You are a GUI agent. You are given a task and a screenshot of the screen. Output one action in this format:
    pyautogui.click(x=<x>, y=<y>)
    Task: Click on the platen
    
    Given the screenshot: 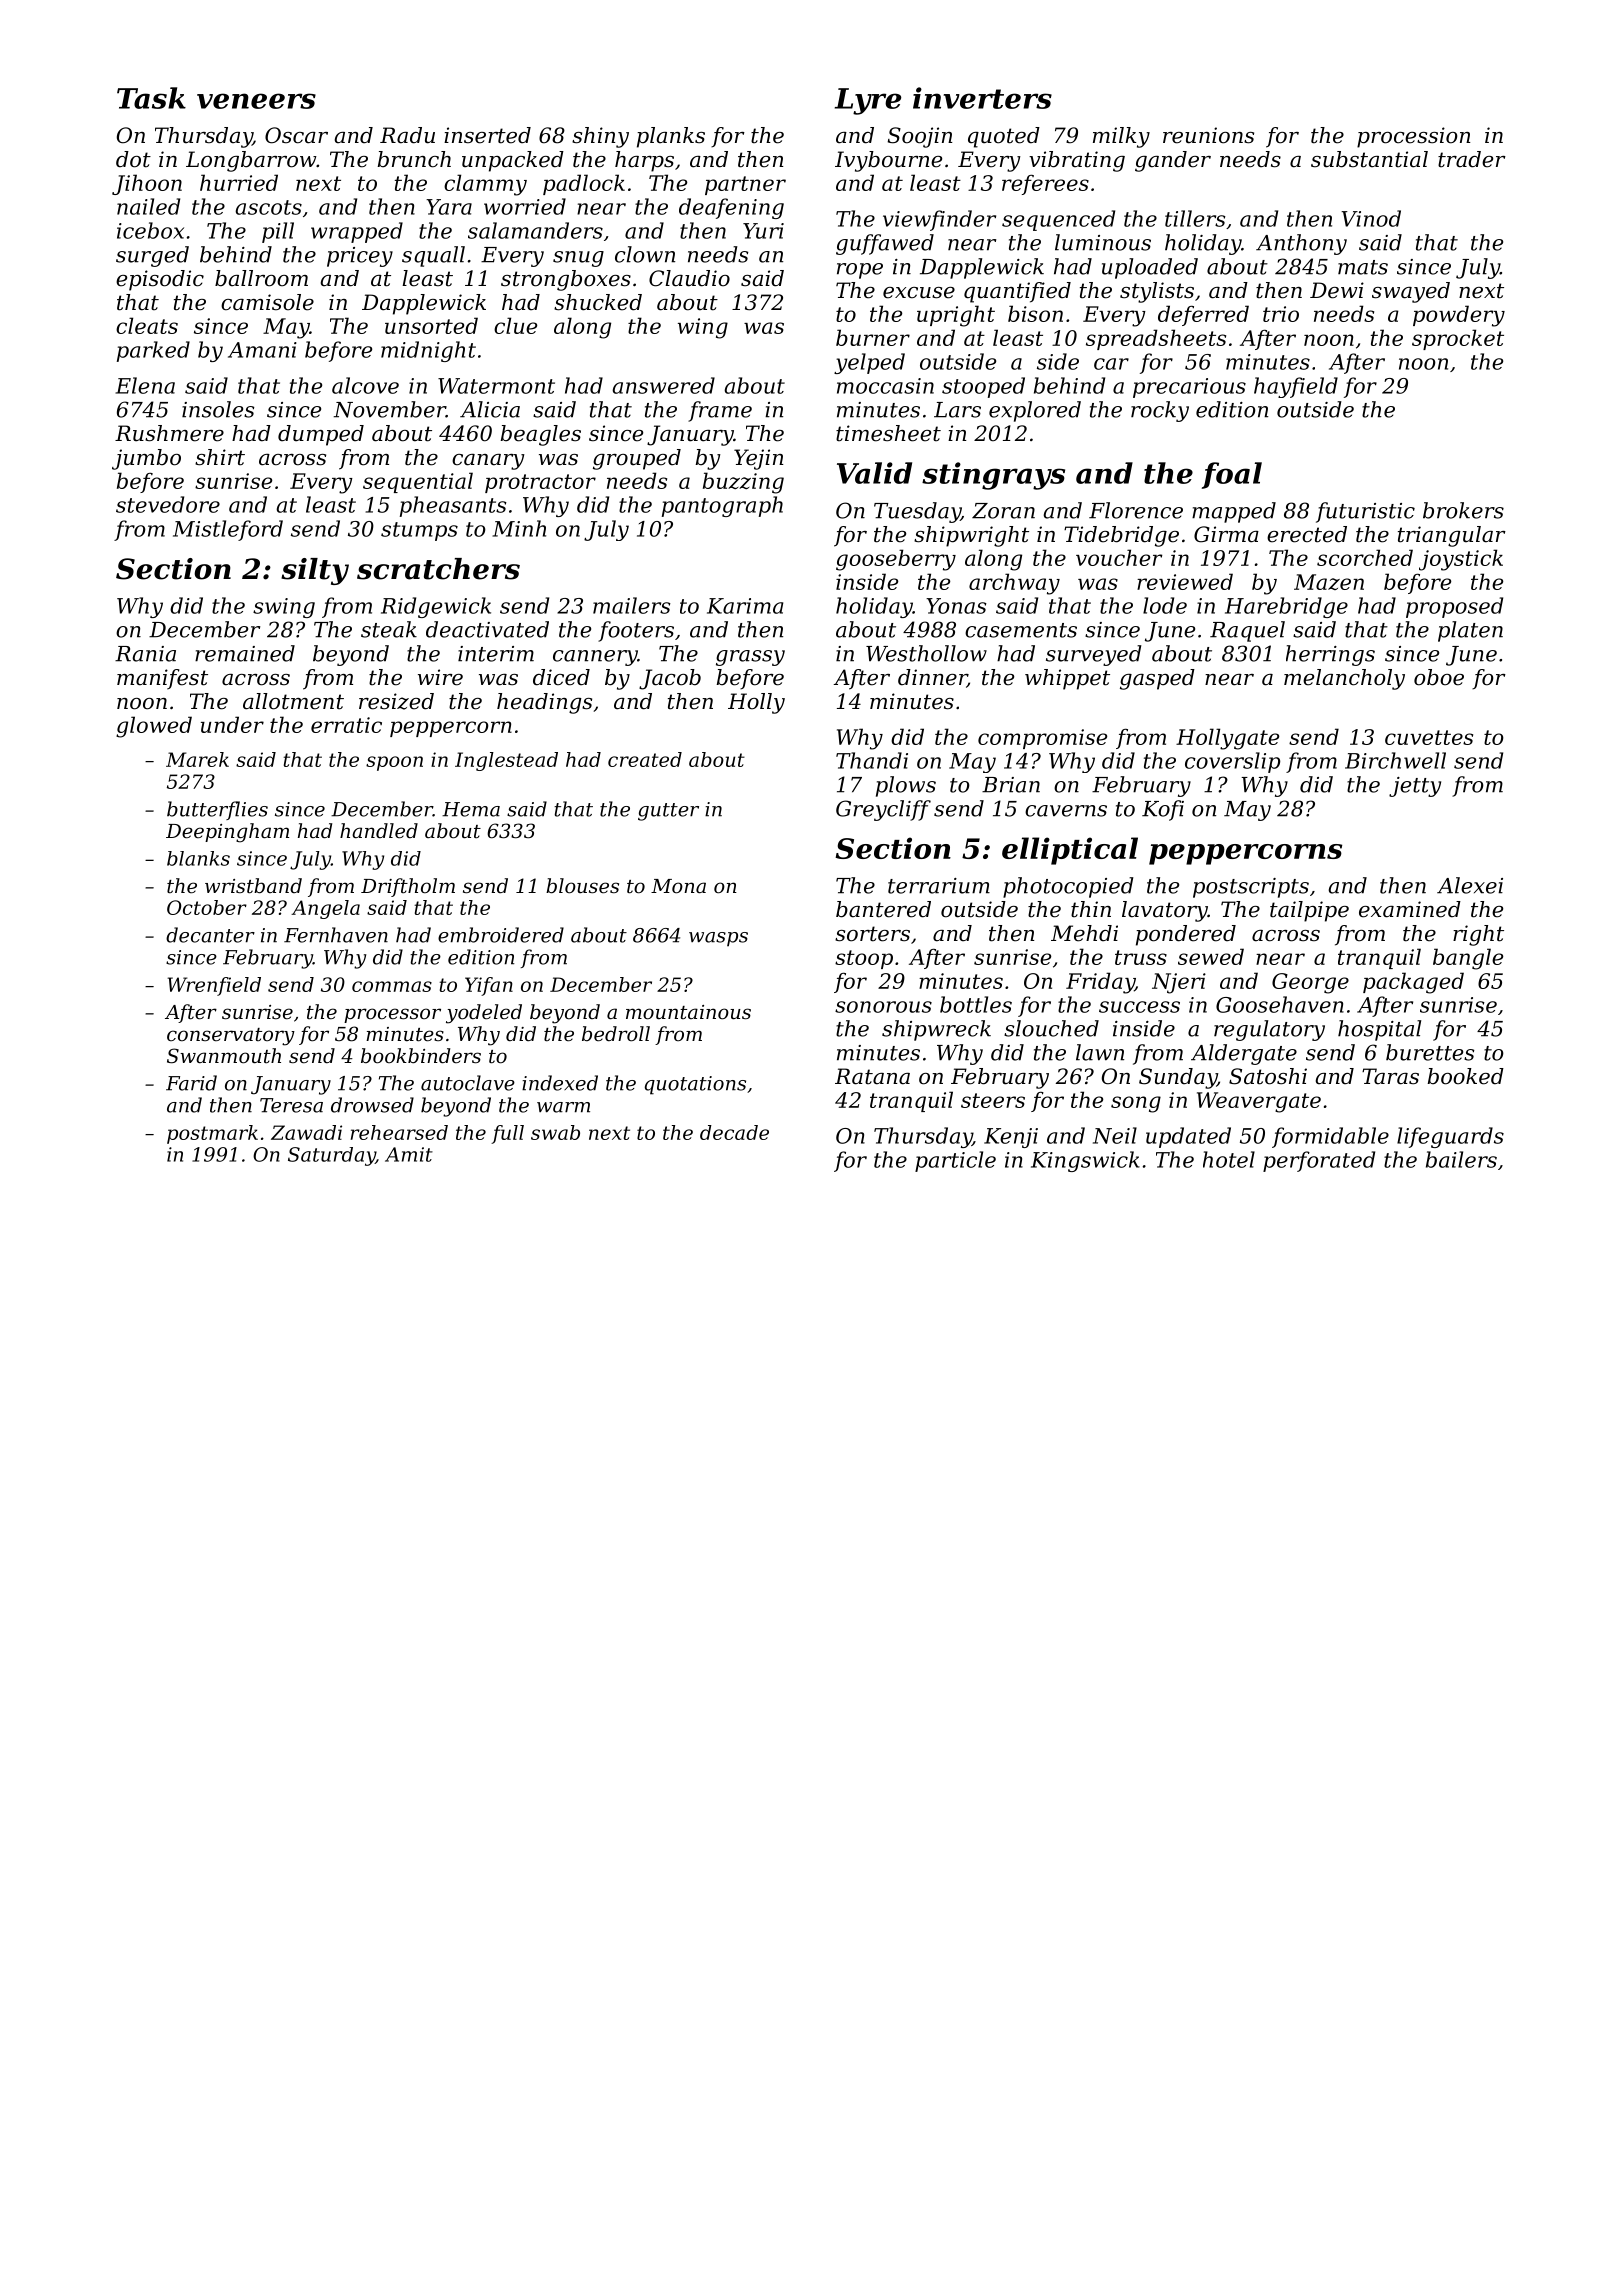 What is the action you would take?
    pyautogui.click(x=1470, y=631)
